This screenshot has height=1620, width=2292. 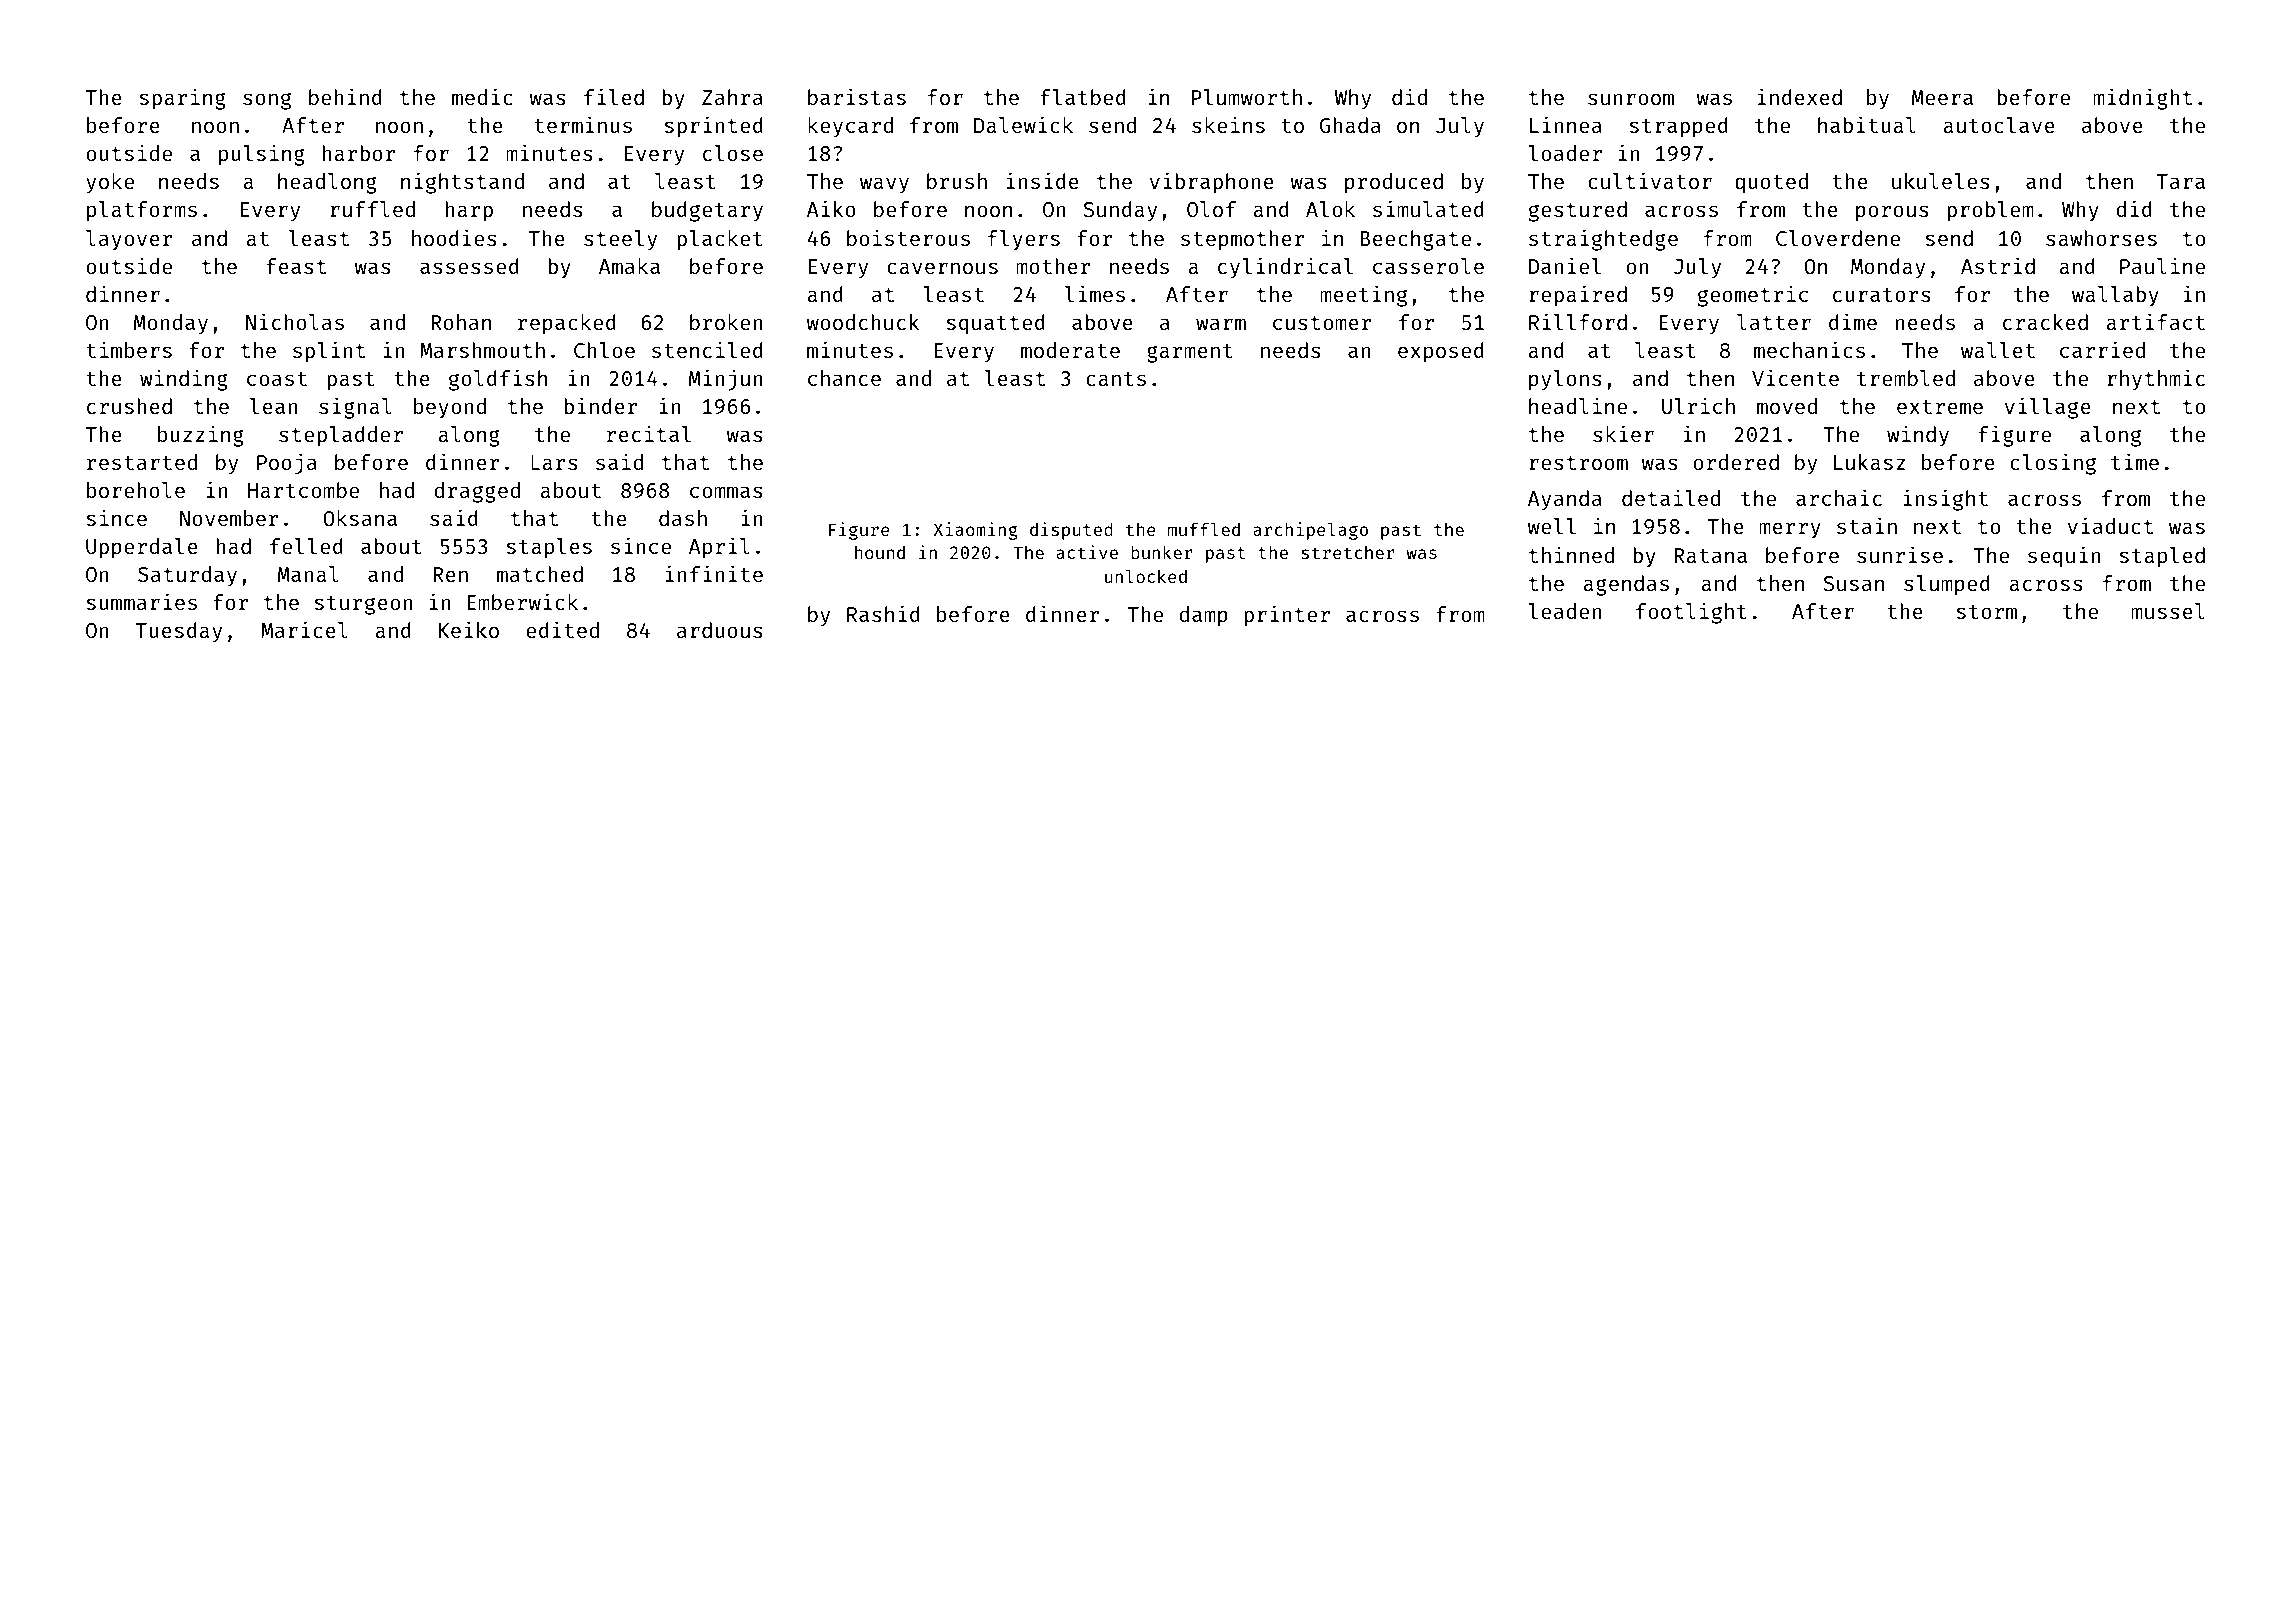 What do you see at coordinates (1998, 265) in the screenshot?
I see `Astrid` at bounding box center [1998, 265].
